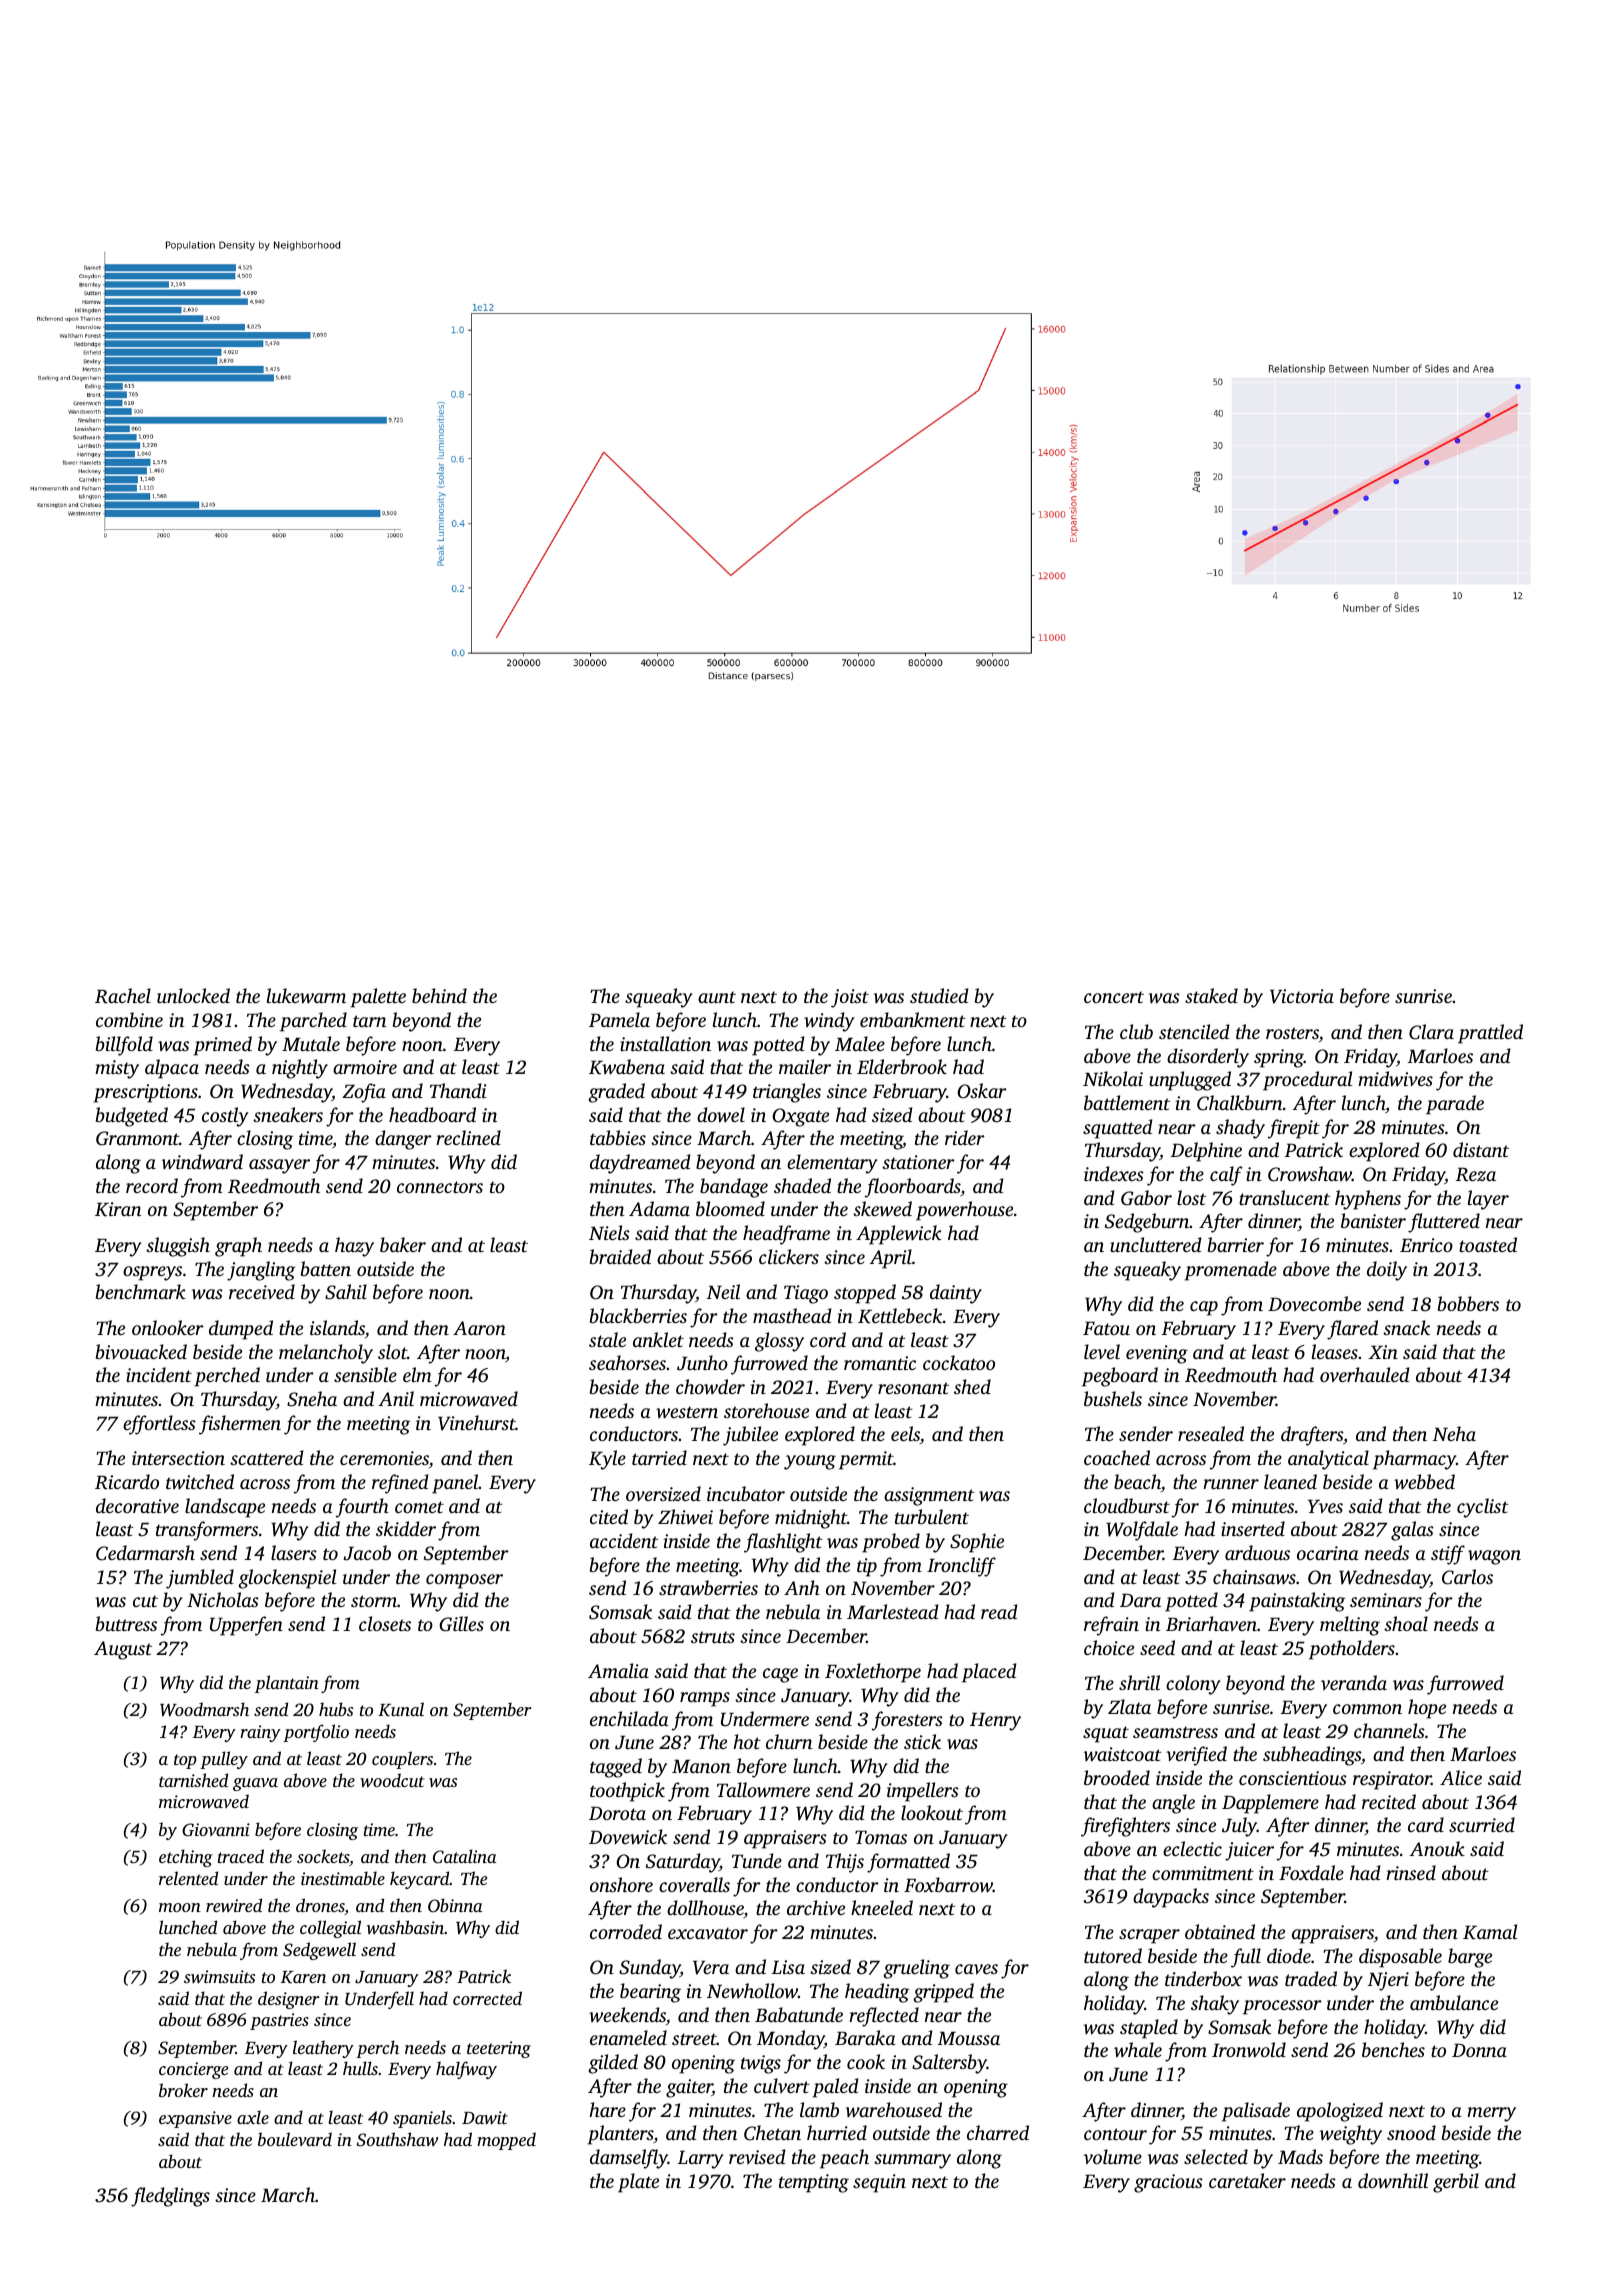 This page has width=1620, height=2292. Describe the element at coordinates (964, 1211) in the page. I see `powerhouse` at that location.
